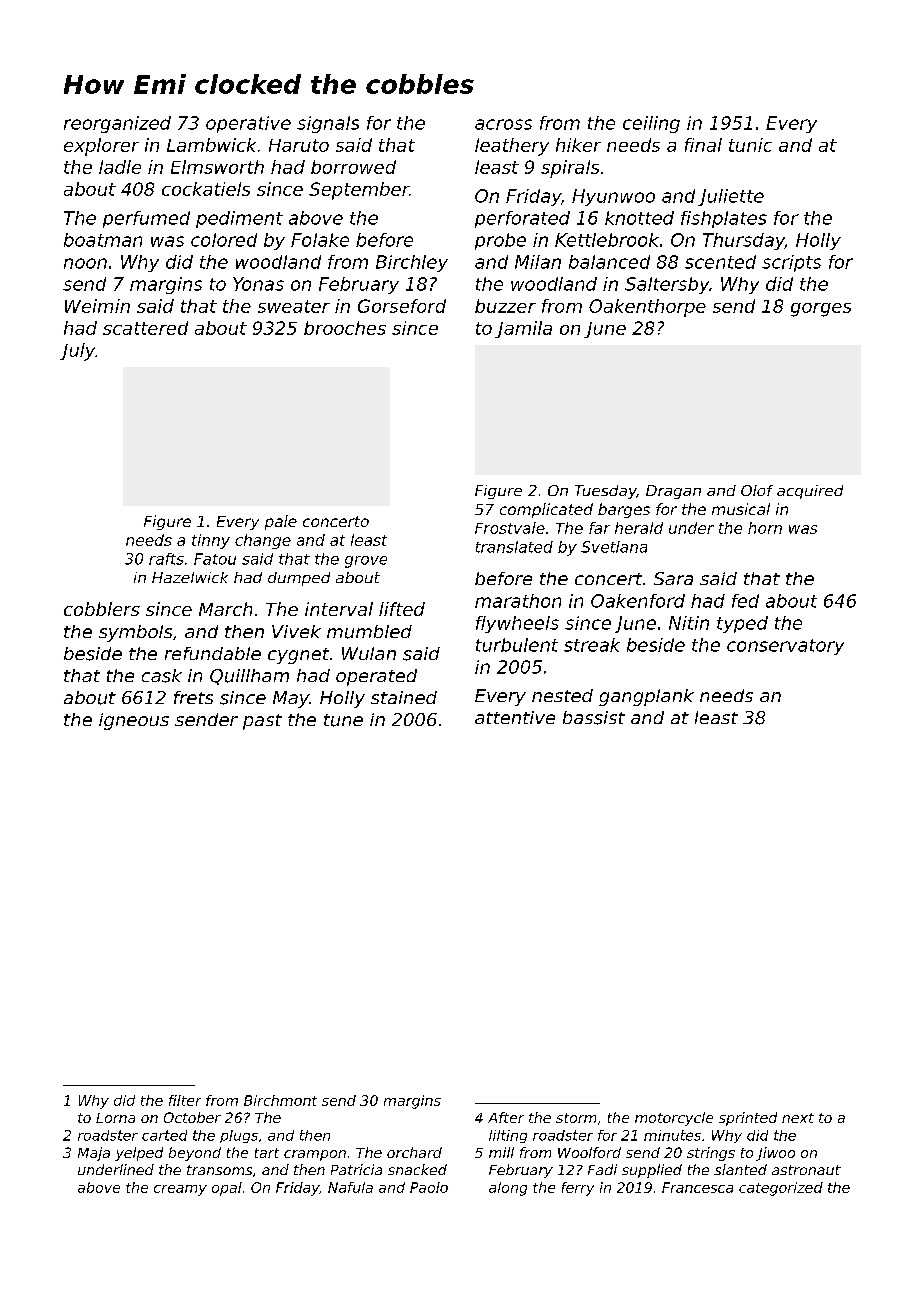 The height and width of the document is (1314, 924). I want to click on igneous, so click(134, 721).
